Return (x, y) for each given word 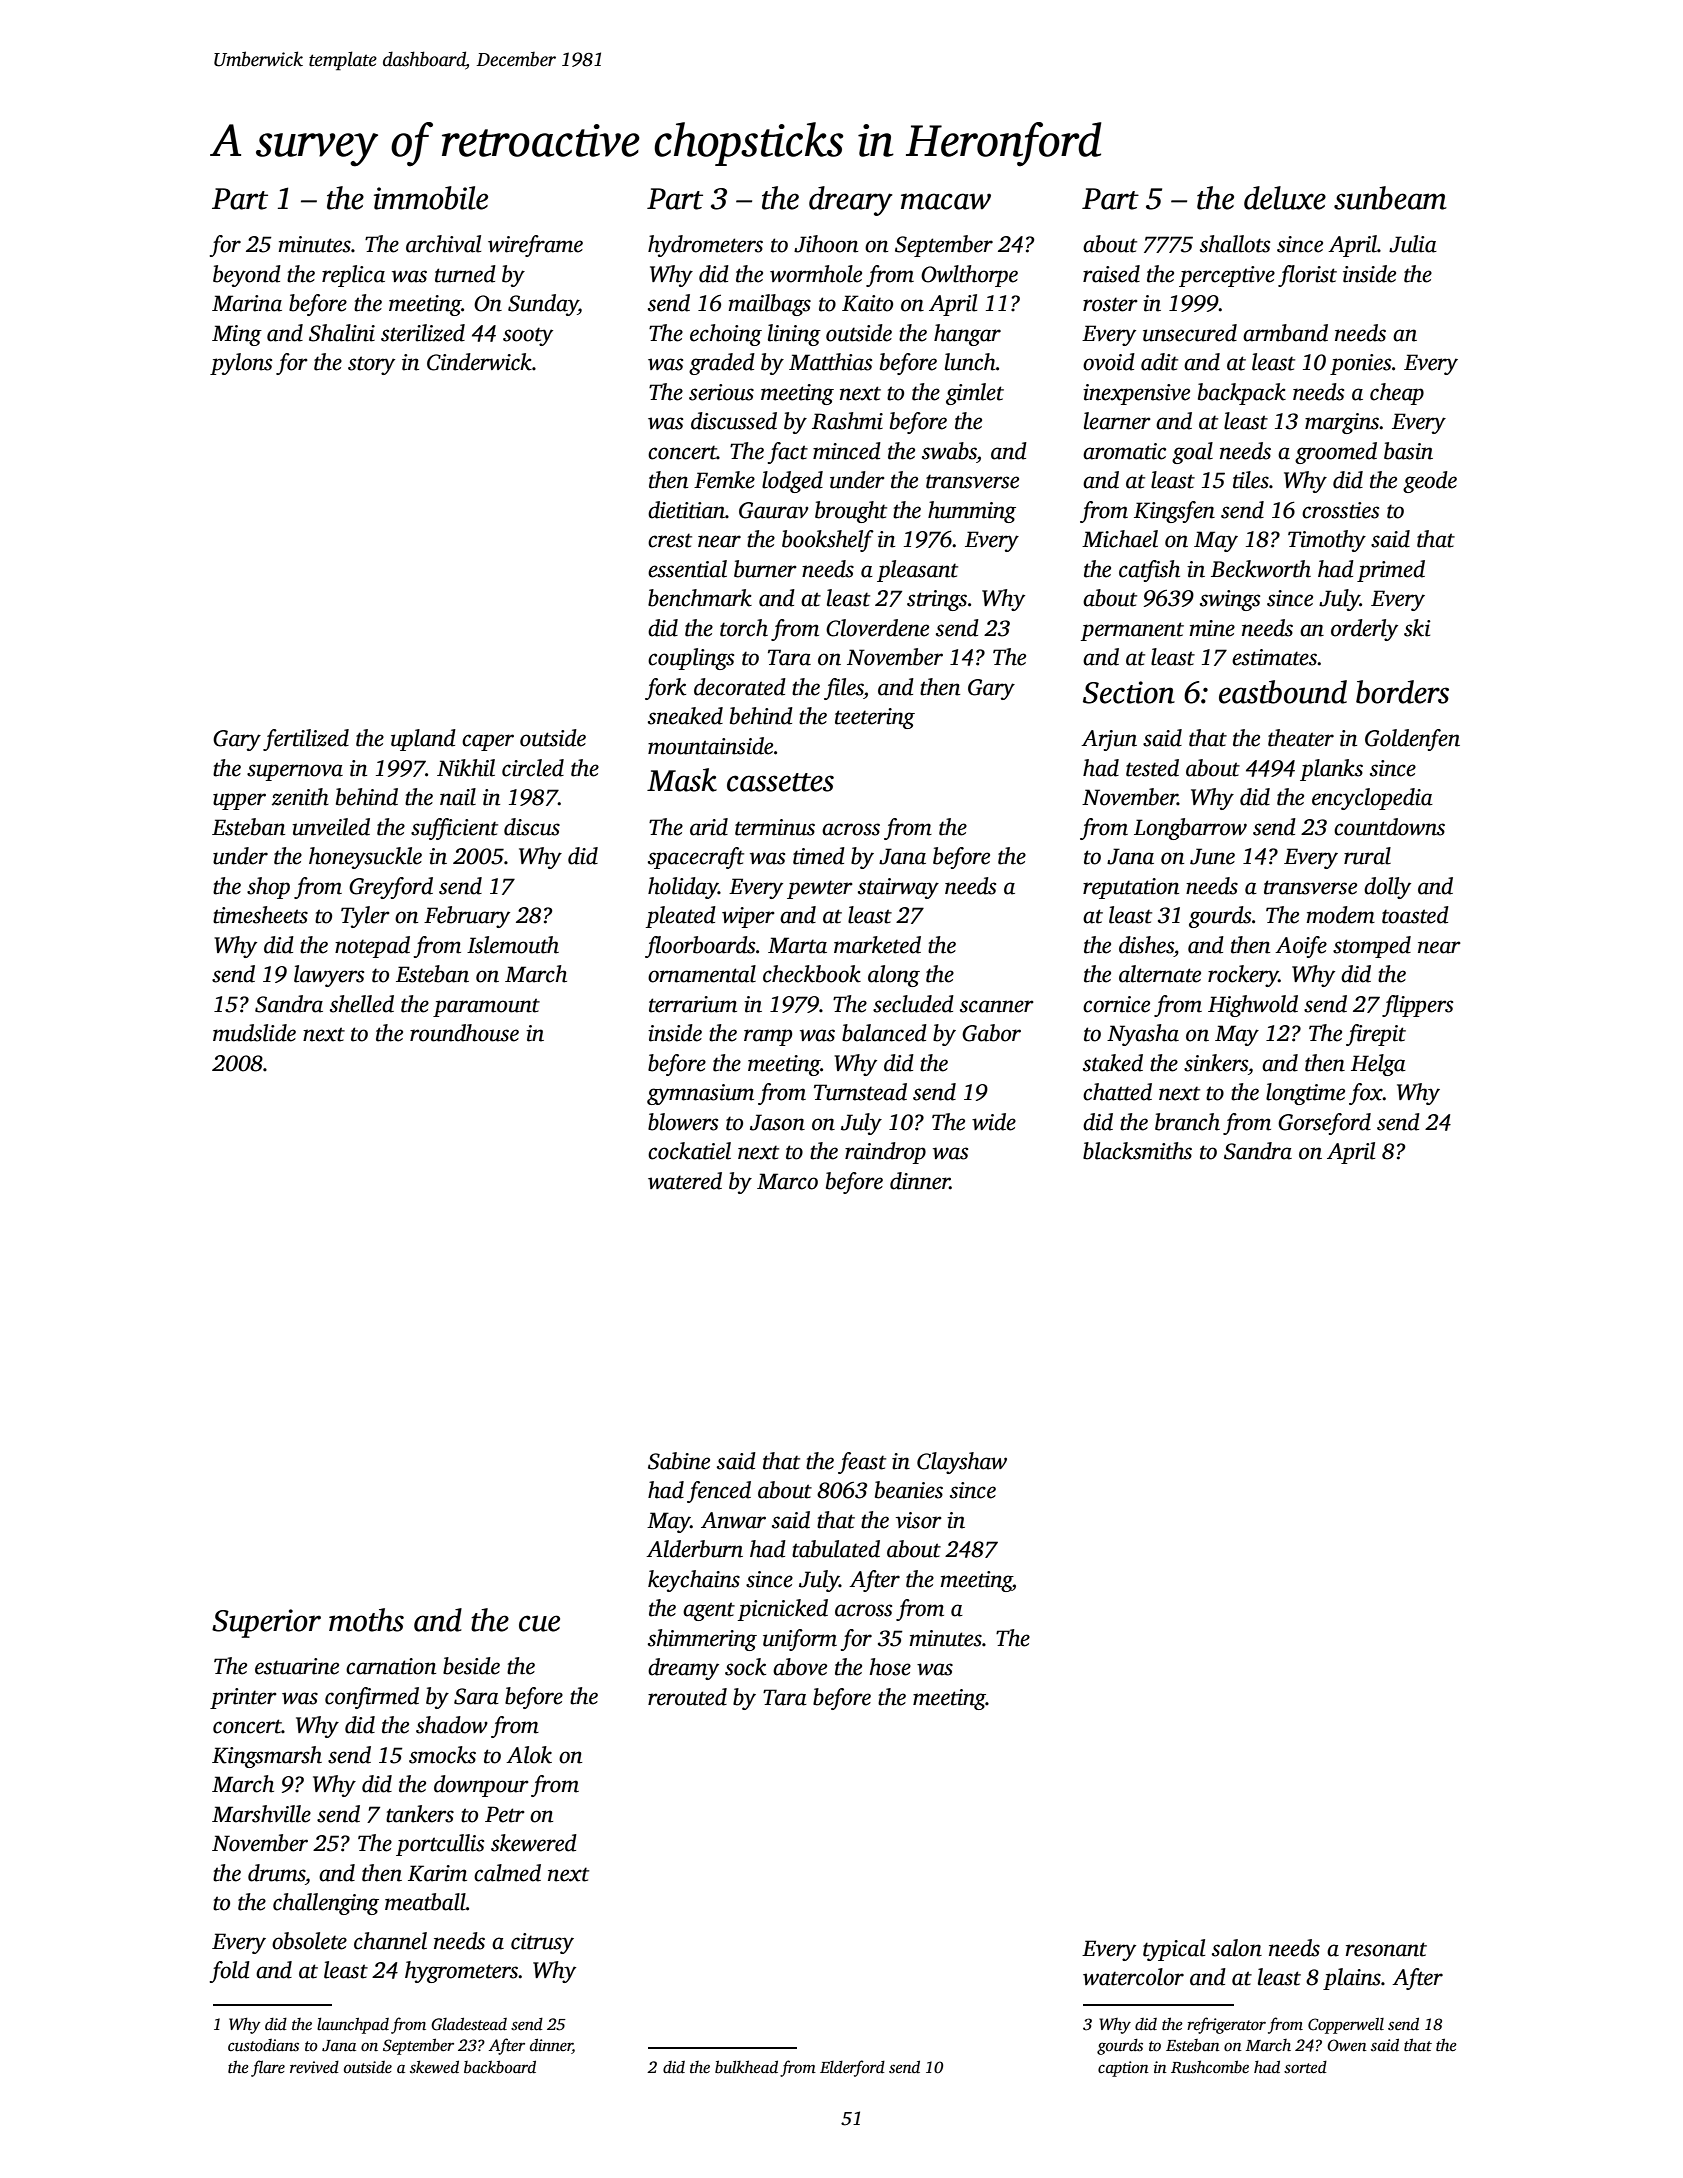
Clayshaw (962, 1463)
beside (471, 1666)
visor (919, 1520)
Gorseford (1324, 1124)
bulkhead (746, 2067)
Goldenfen (1412, 740)
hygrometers (462, 1972)
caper (488, 742)
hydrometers (705, 246)
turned (465, 274)
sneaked (685, 716)
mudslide (254, 1033)
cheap (1397, 394)
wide (994, 1122)
